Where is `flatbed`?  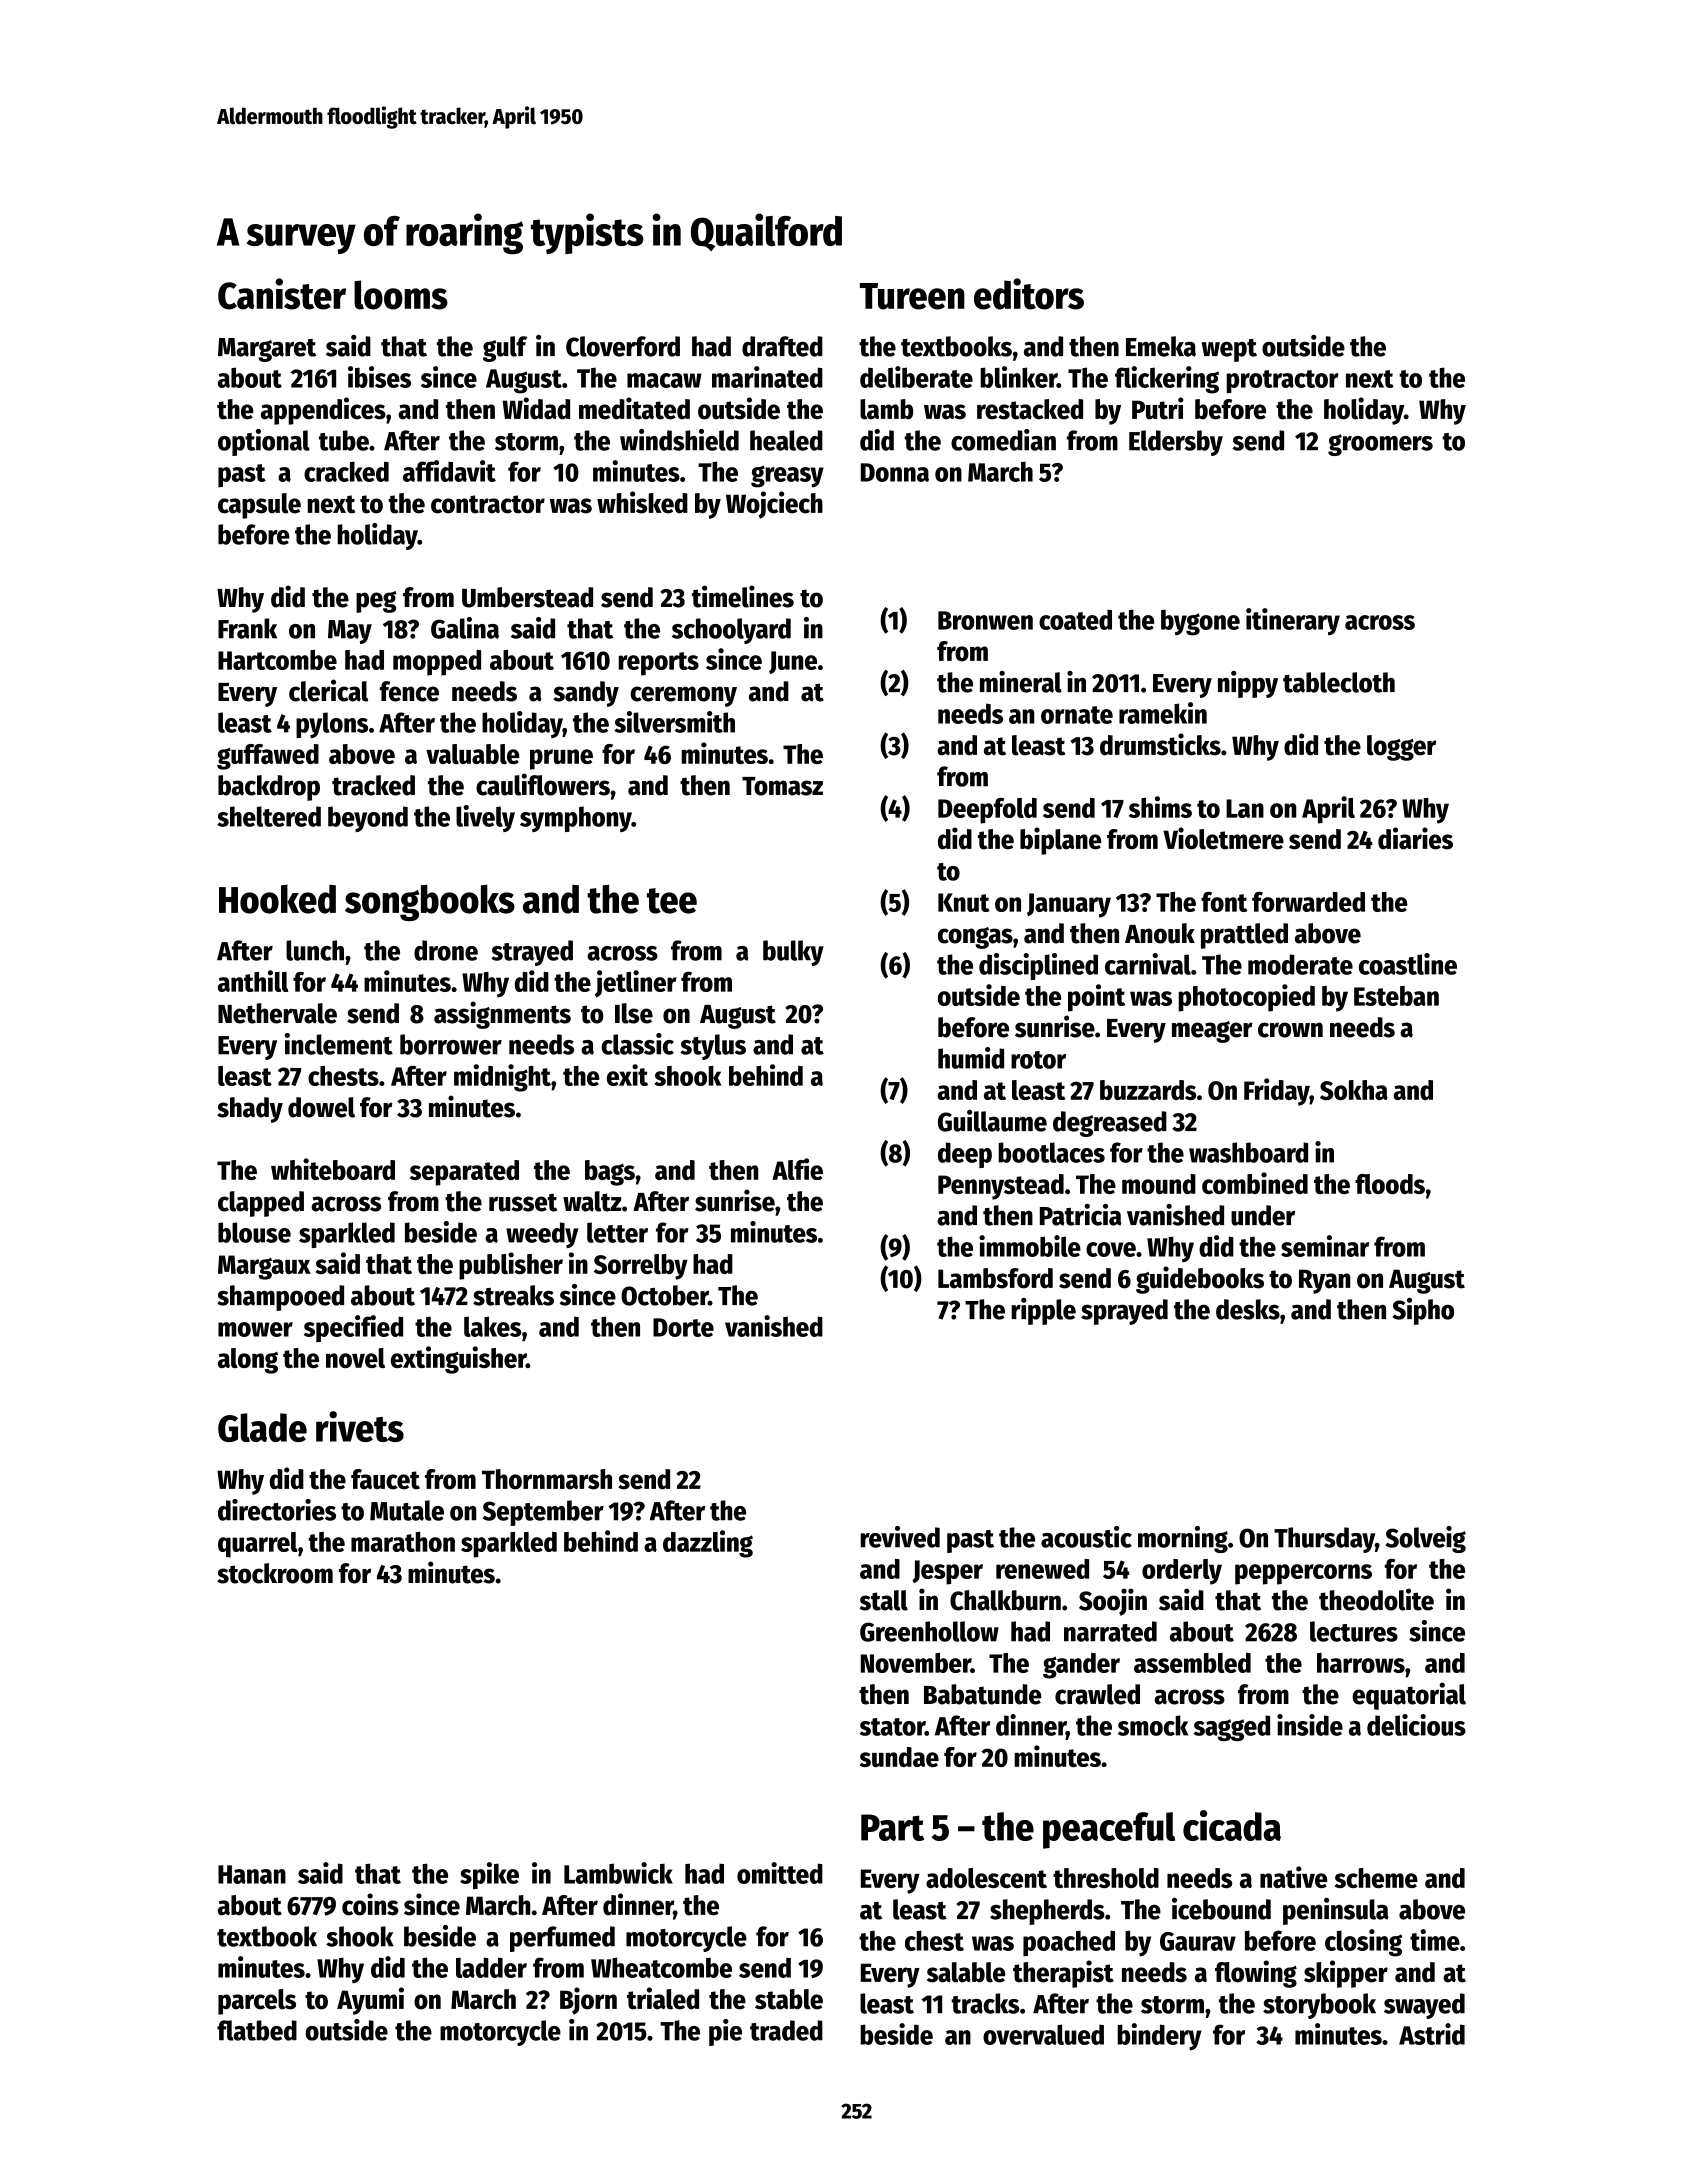 flatbed is located at coordinates (257, 2030).
